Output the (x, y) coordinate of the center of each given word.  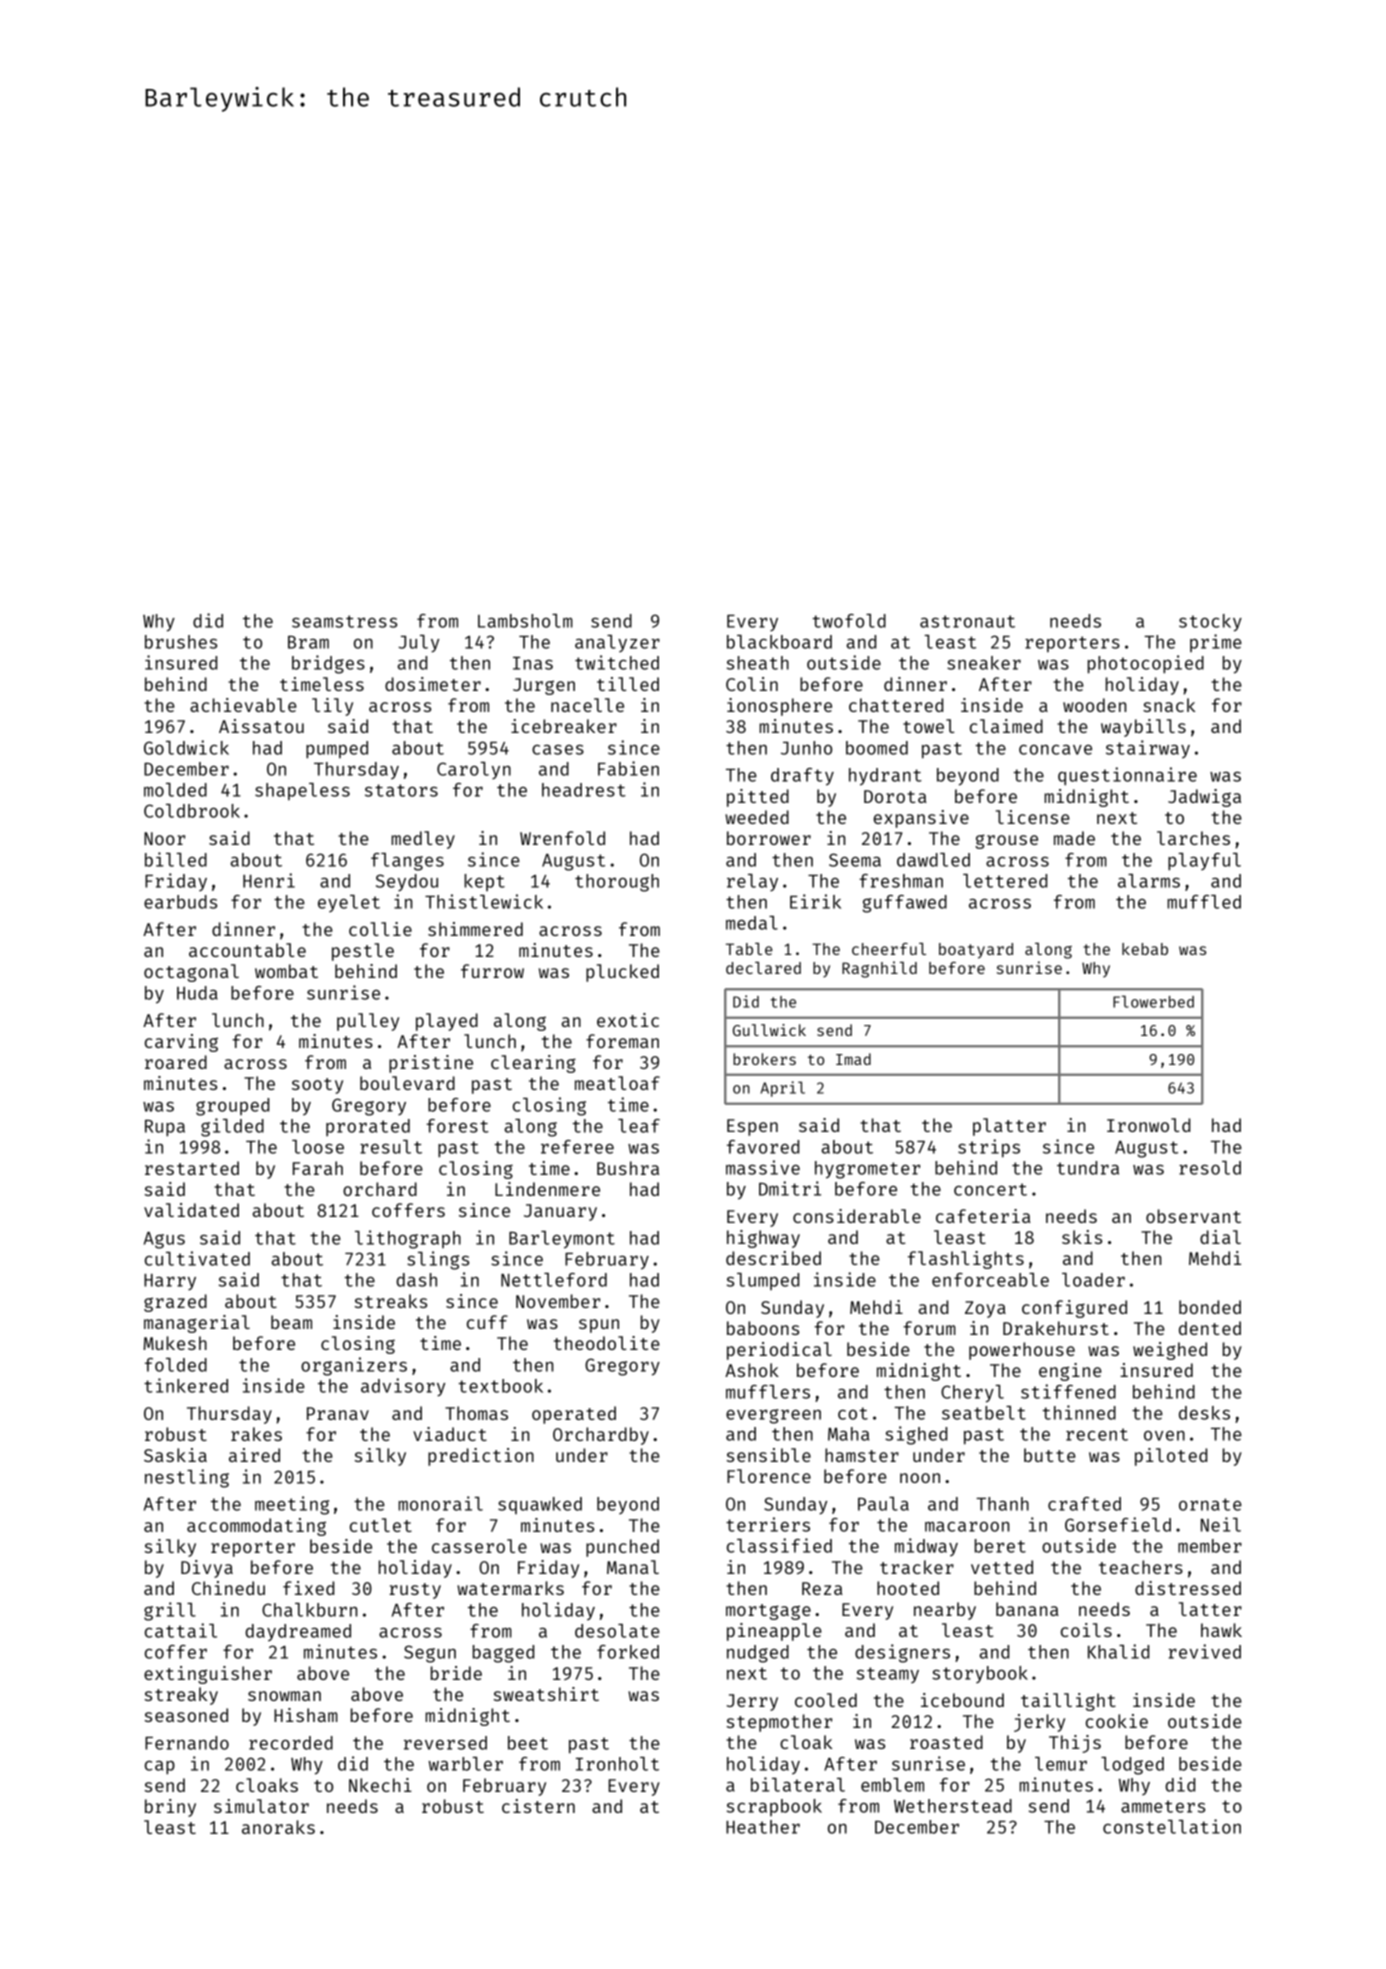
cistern (538, 1806)
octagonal (191, 973)
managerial (197, 1324)
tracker (917, 1567)
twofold (849, 621)
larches (1193, 838)
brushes (181, 642)
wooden (1094, 705)
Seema (855, 860)
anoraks (278, 1827)
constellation (1172, 1826)
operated (574, 1415)
